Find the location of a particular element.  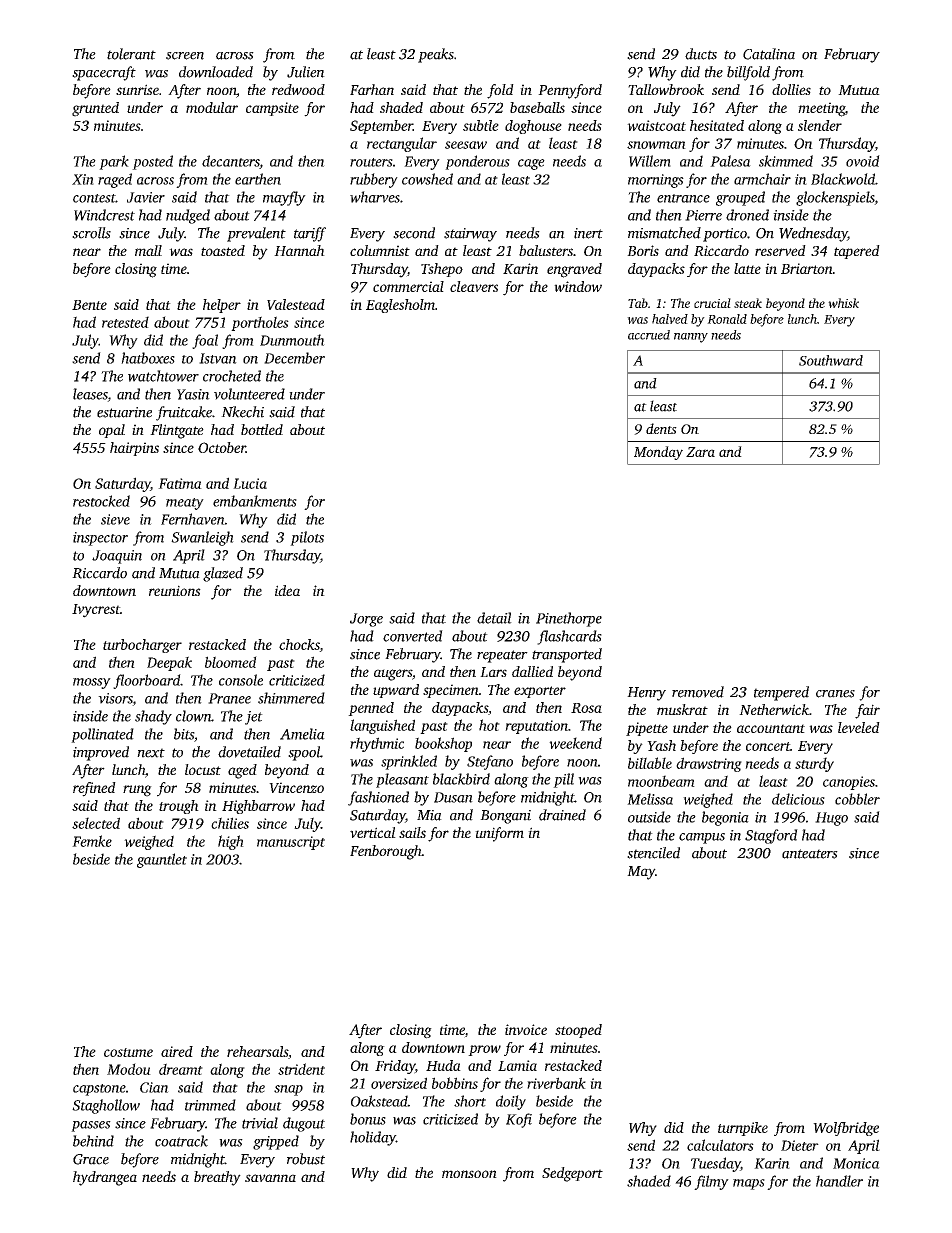

columnist is located at coordinates (380, 250).
